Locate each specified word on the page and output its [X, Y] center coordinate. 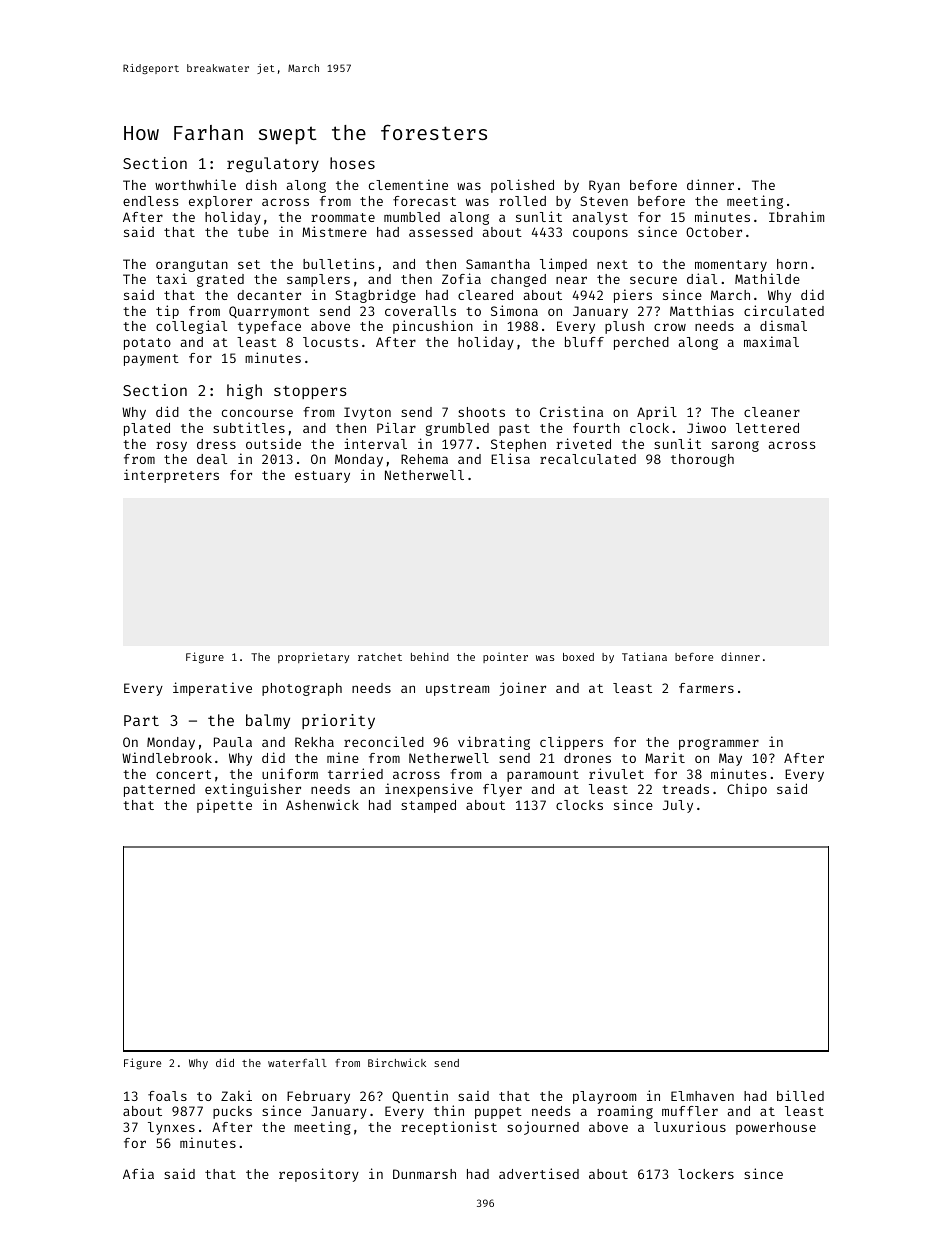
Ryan [604, 186]
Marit [665, 757]
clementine [408, 184]
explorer [220, 202]
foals [167, 1096]
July [678, 806]
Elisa [510, 458]
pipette [224, 806]
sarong [735, 446]
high [244, 392]
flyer [502, 790]
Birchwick [397, 1062]
